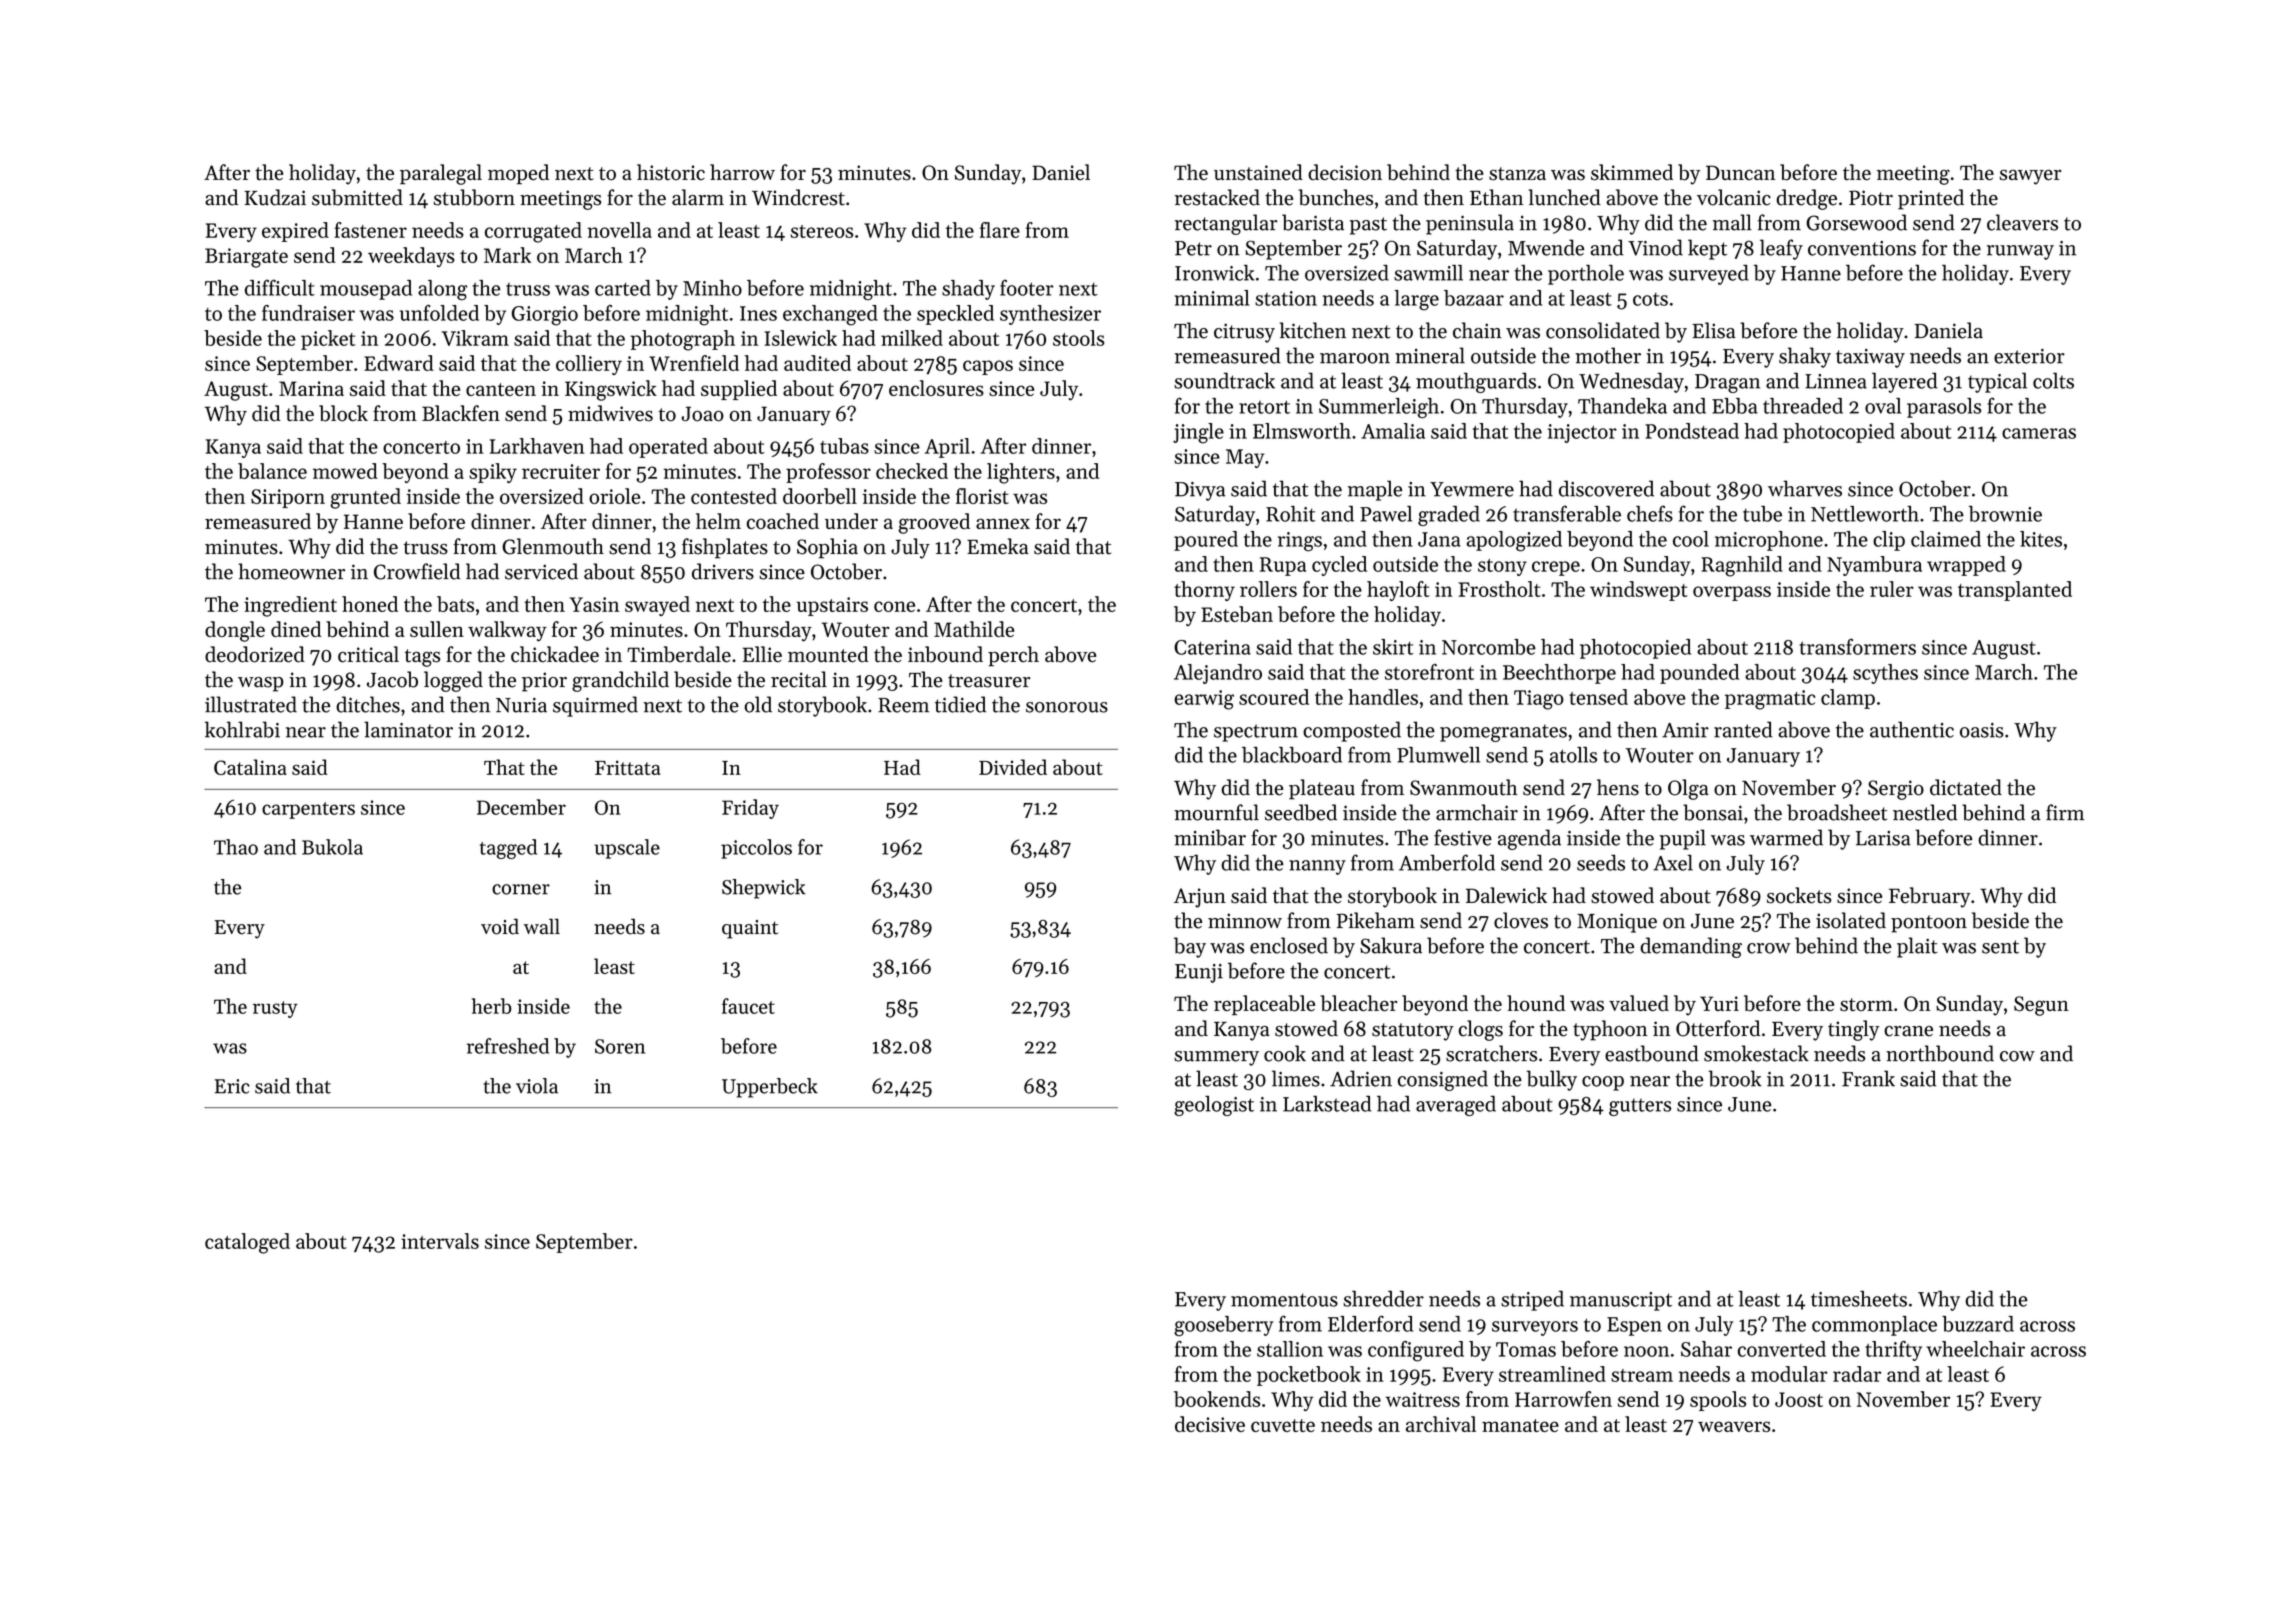 Image resolution: width=2292 pixels, height=1620 pixels. What do you see at coordinates (1264, 1005) in the document?
I see `replaceable` at bounding box center [1264, 1005].
